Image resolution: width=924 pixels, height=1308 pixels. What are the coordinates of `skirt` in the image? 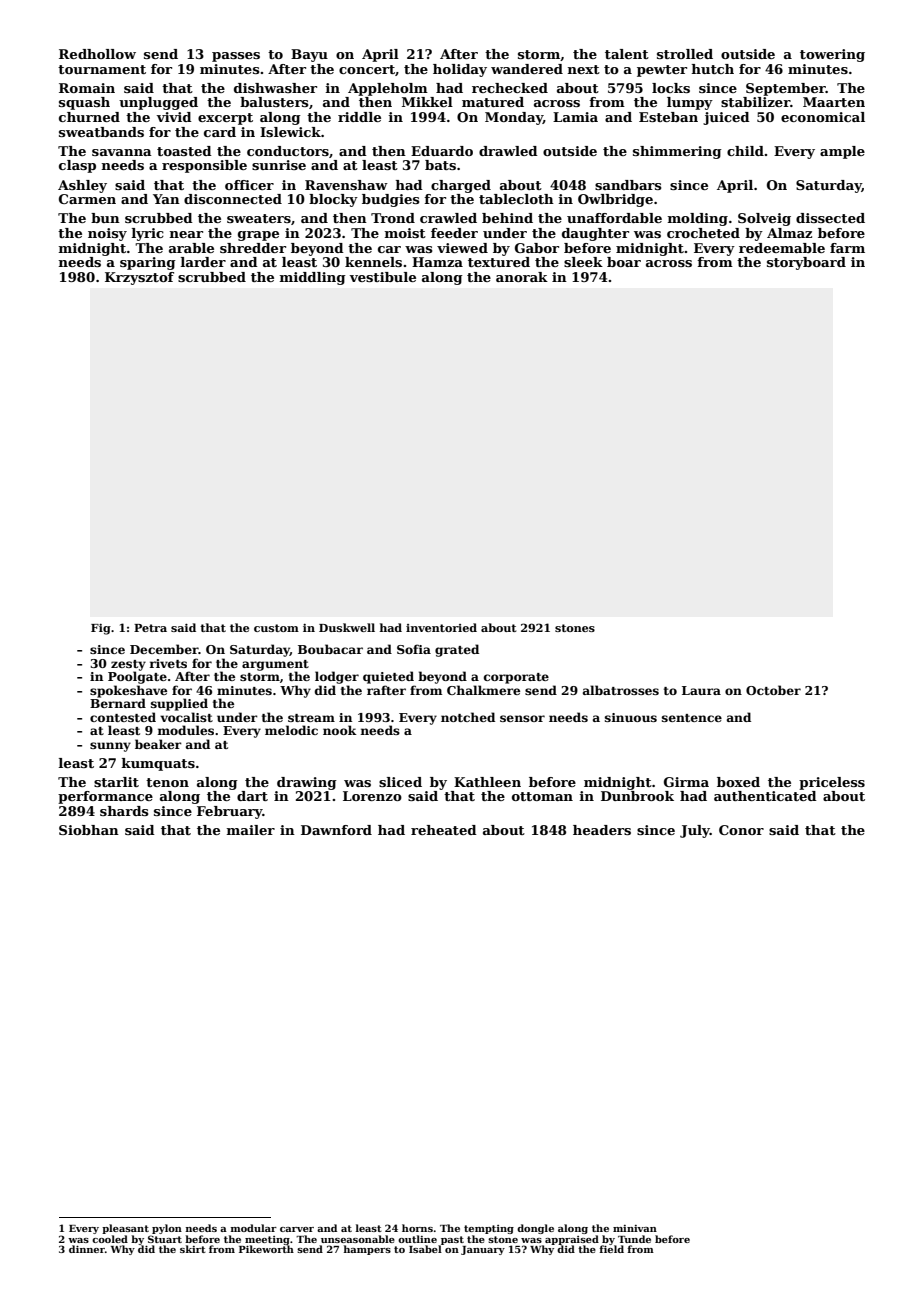 It's located at (193, 1249).
